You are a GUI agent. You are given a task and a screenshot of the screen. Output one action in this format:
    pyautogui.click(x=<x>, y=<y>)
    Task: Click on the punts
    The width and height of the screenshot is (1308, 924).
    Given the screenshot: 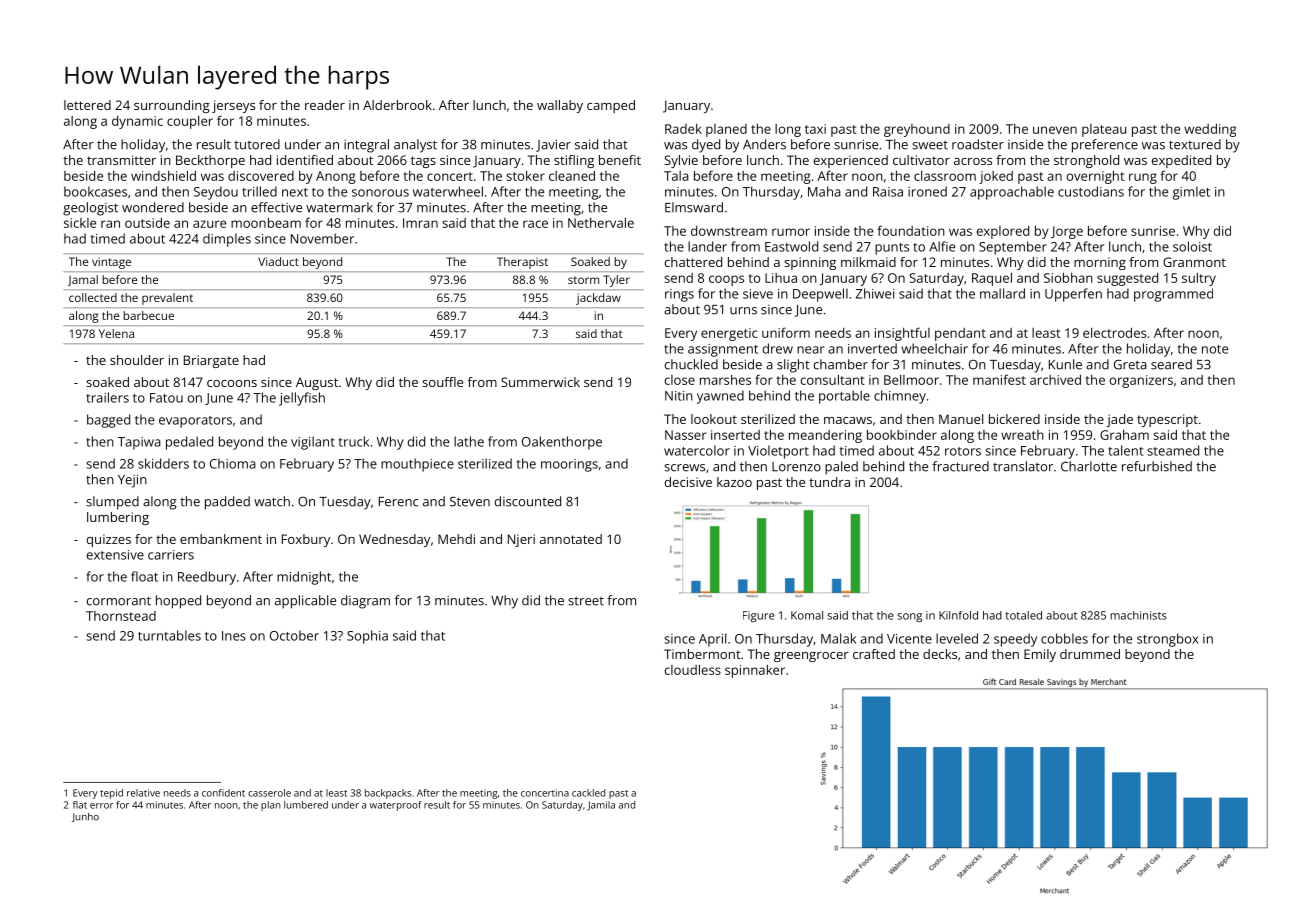 What is the action you would take?
    pyautogui.click(x=892, y=249)
